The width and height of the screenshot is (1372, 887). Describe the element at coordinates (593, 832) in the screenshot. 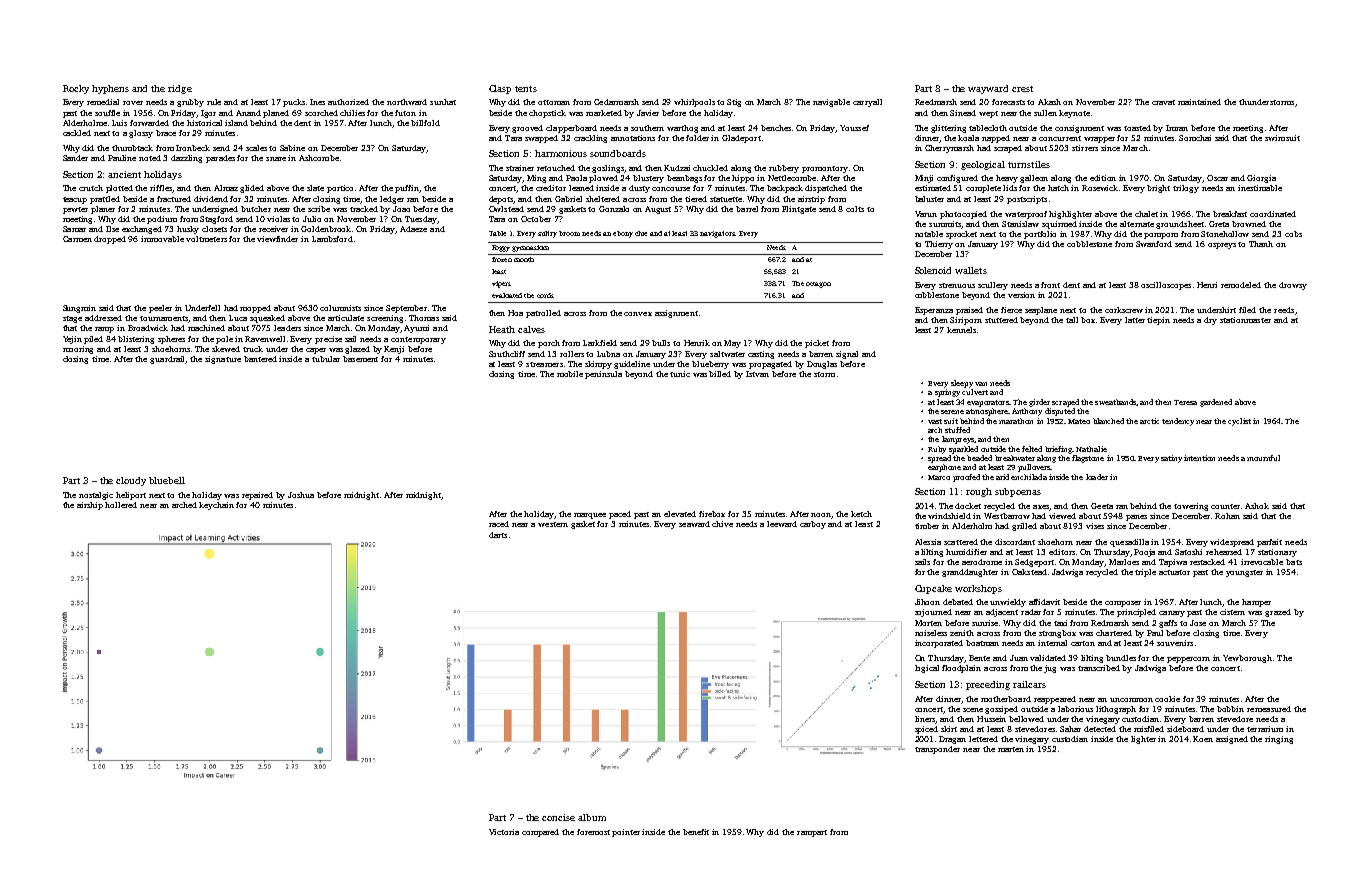

I see `foremost` at that location.
